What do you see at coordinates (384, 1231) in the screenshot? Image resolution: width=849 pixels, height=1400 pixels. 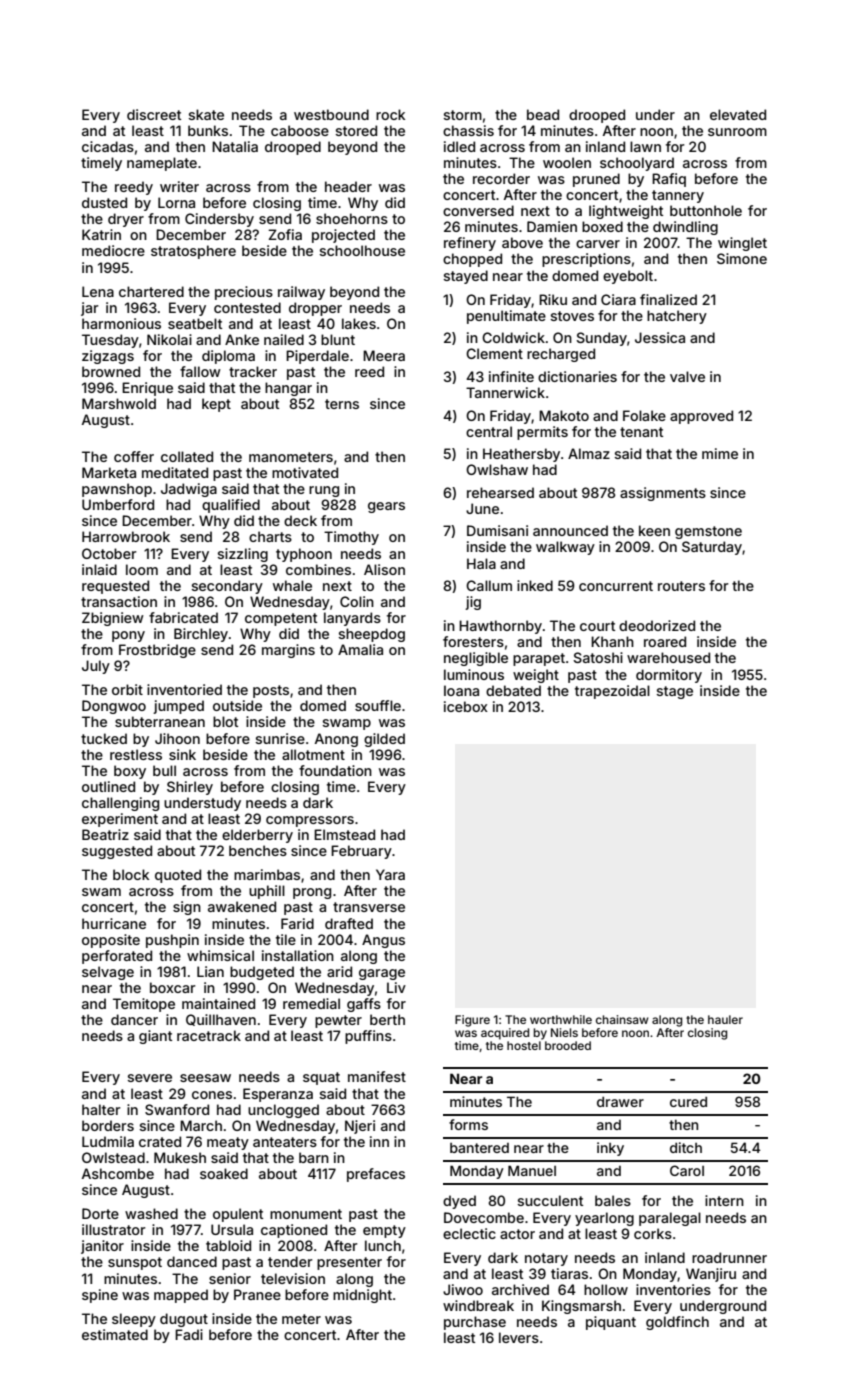 I see `empty` at bounding box center [384, 1231].
